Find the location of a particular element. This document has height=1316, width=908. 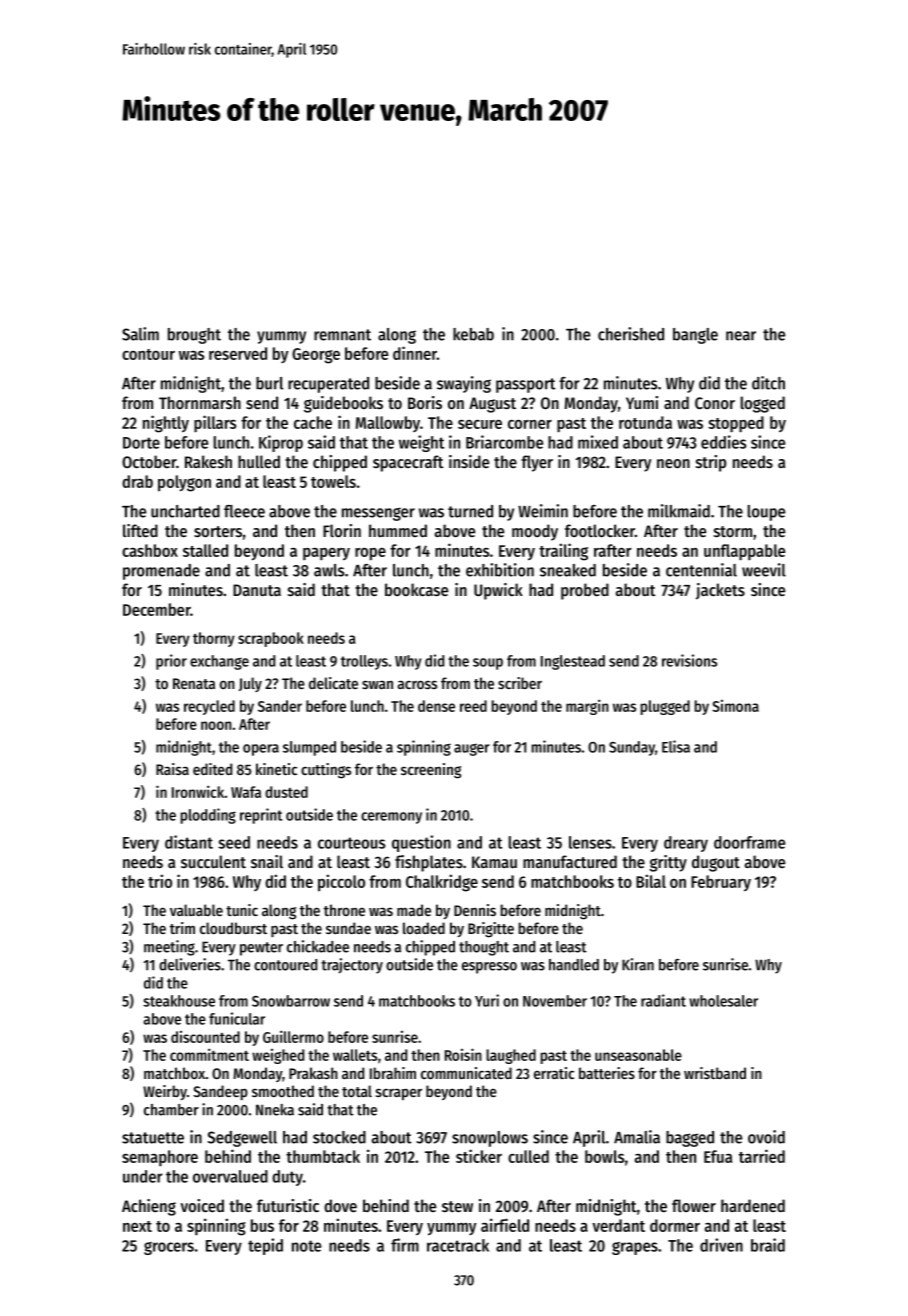

tunic is located at coordinates (242, 910).
